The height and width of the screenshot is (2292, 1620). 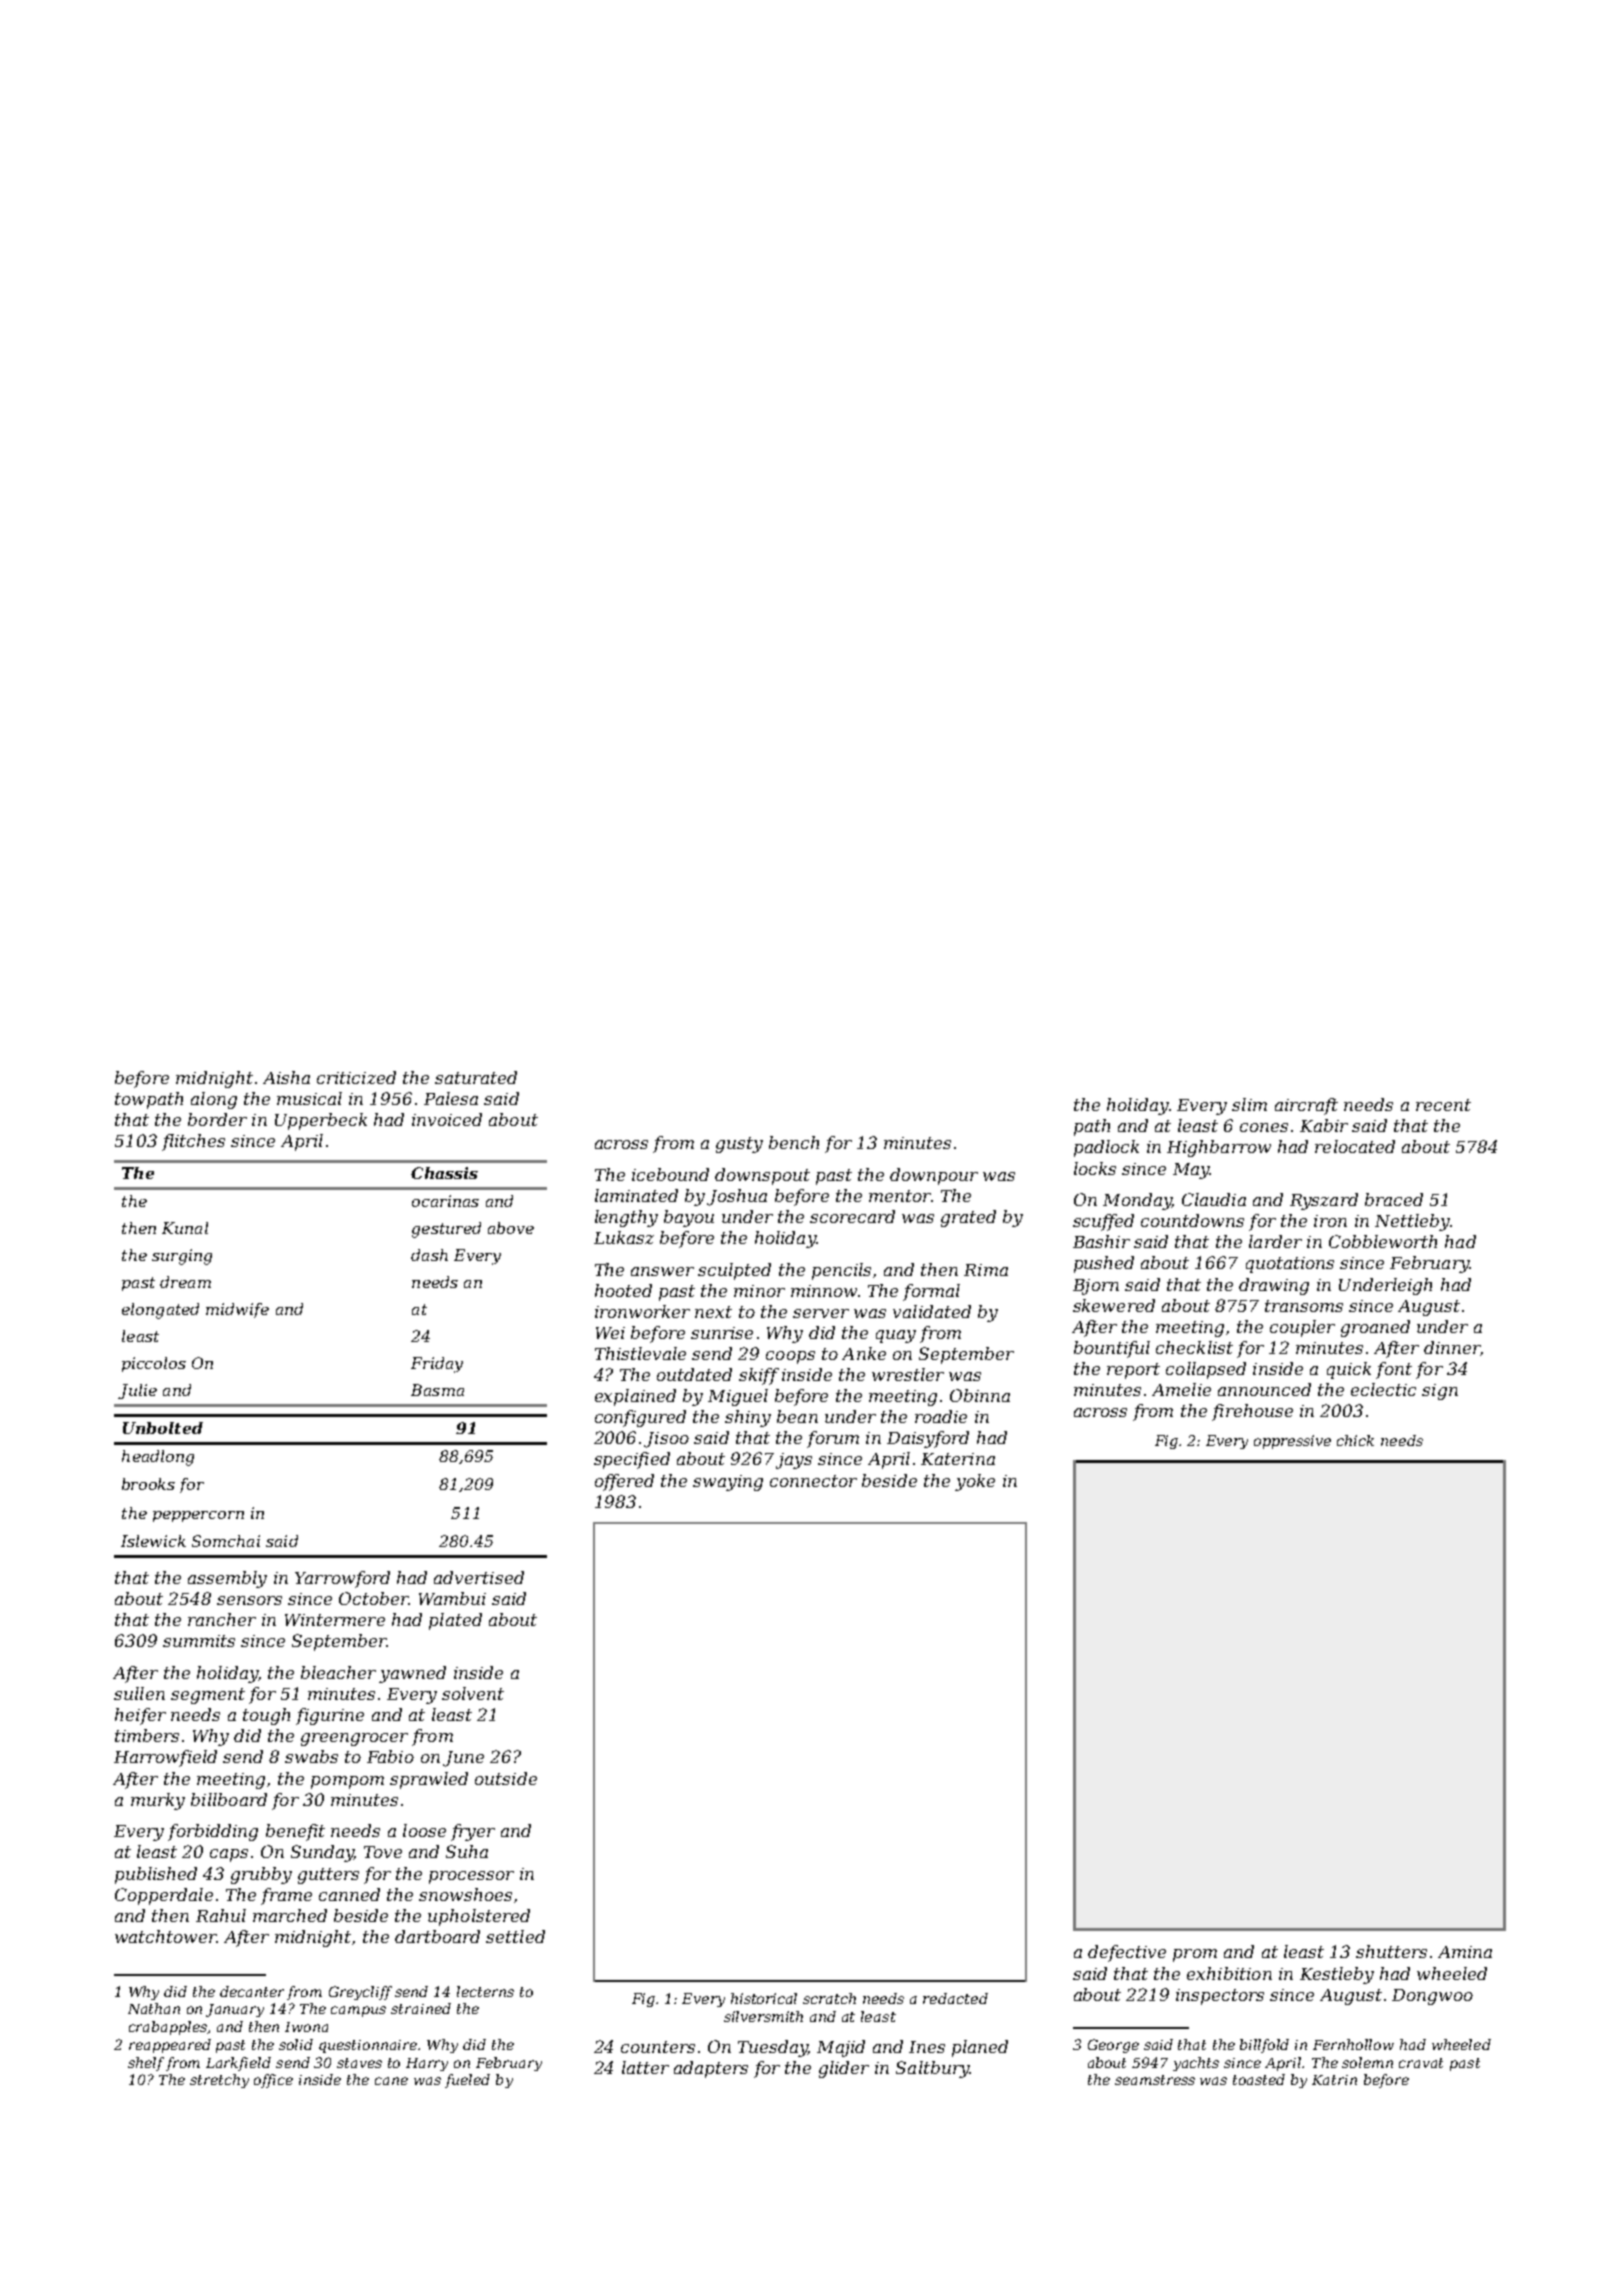 What do you see at coordinates (391, 2081) in the screenshot?
I see `cane` at bounding box center [391, 2081].
